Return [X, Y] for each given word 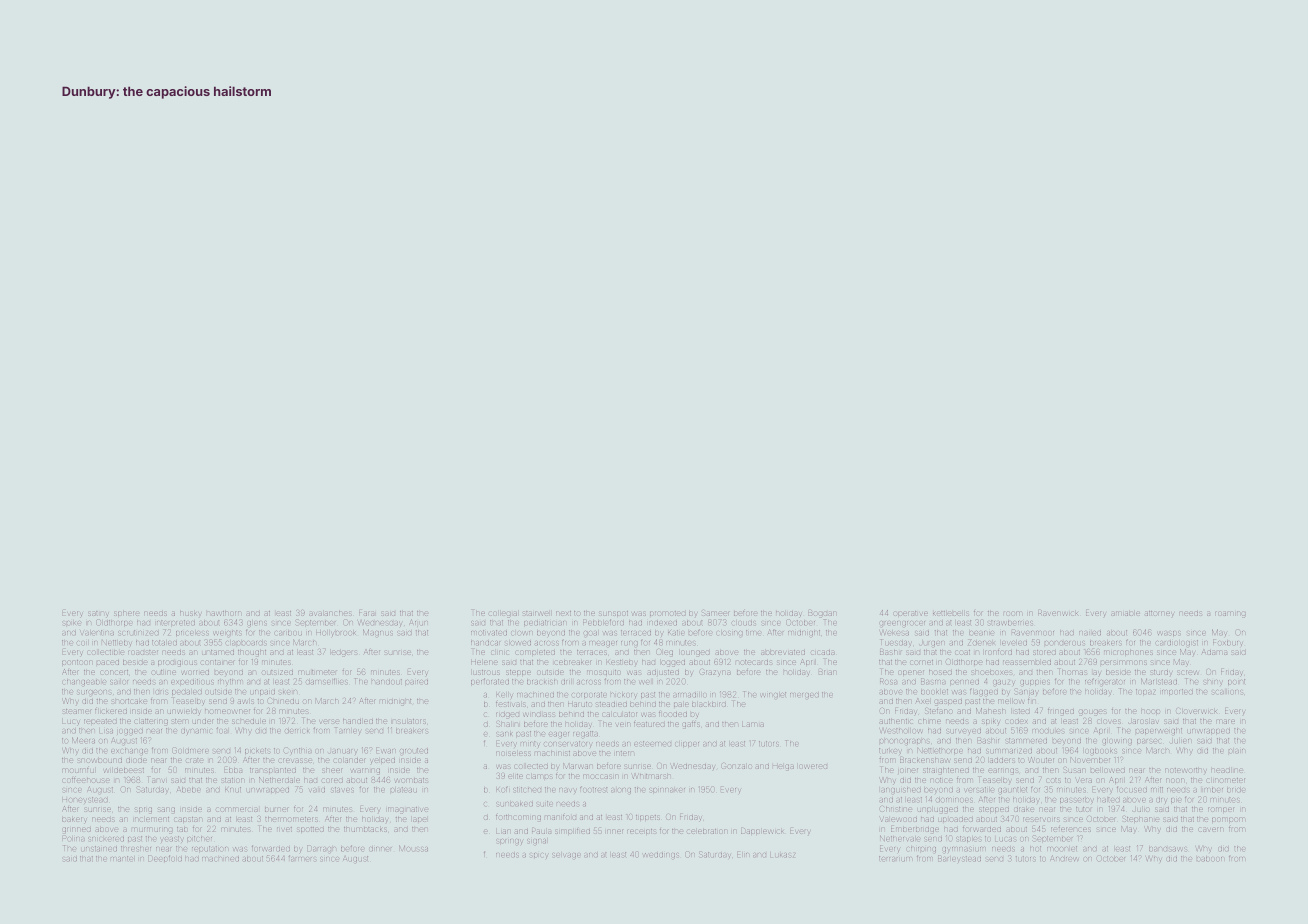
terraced [636, 632]
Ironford [998, 652]
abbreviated [783, 652]
